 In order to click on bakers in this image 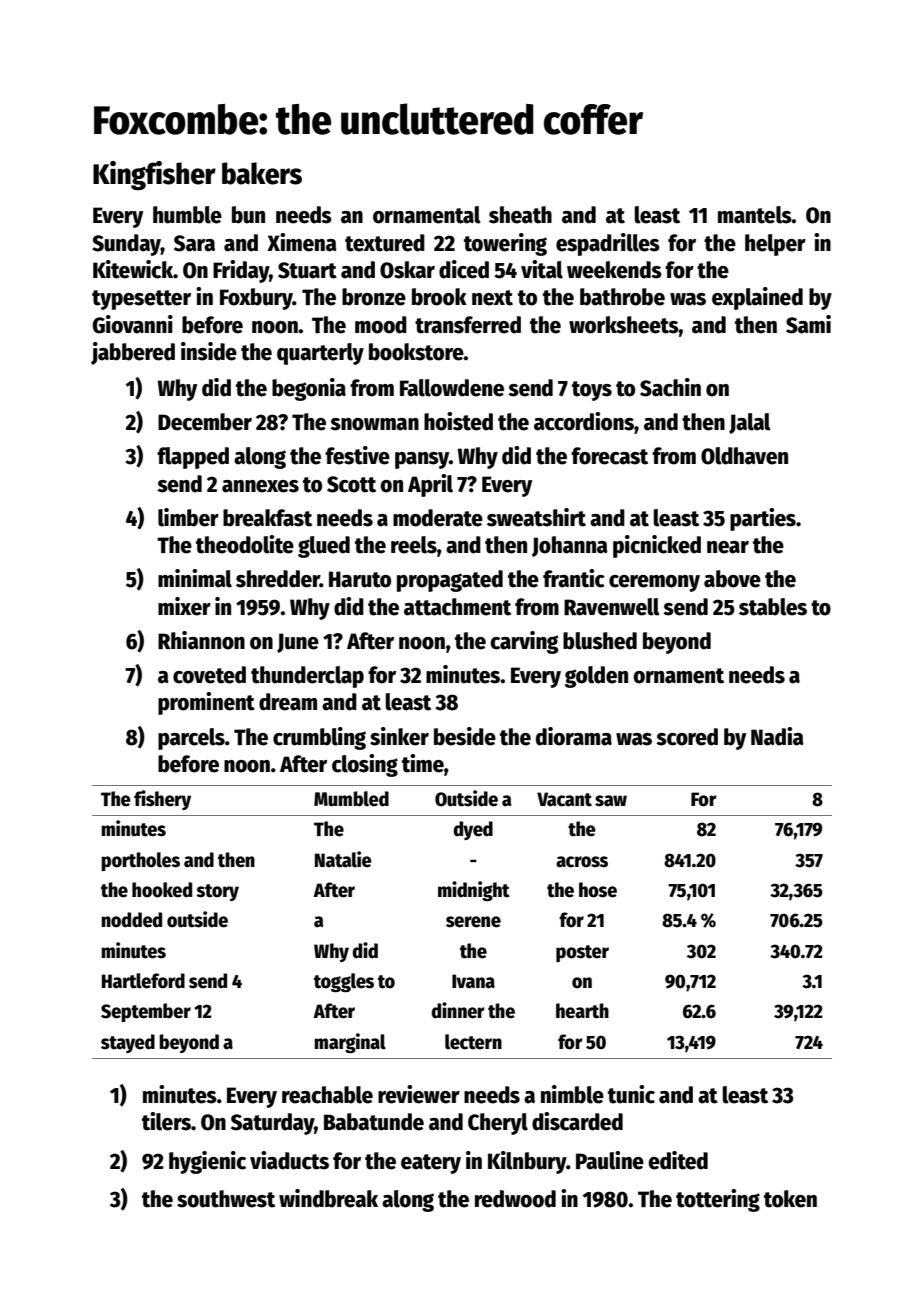, I will do `click(262, 173)`.
